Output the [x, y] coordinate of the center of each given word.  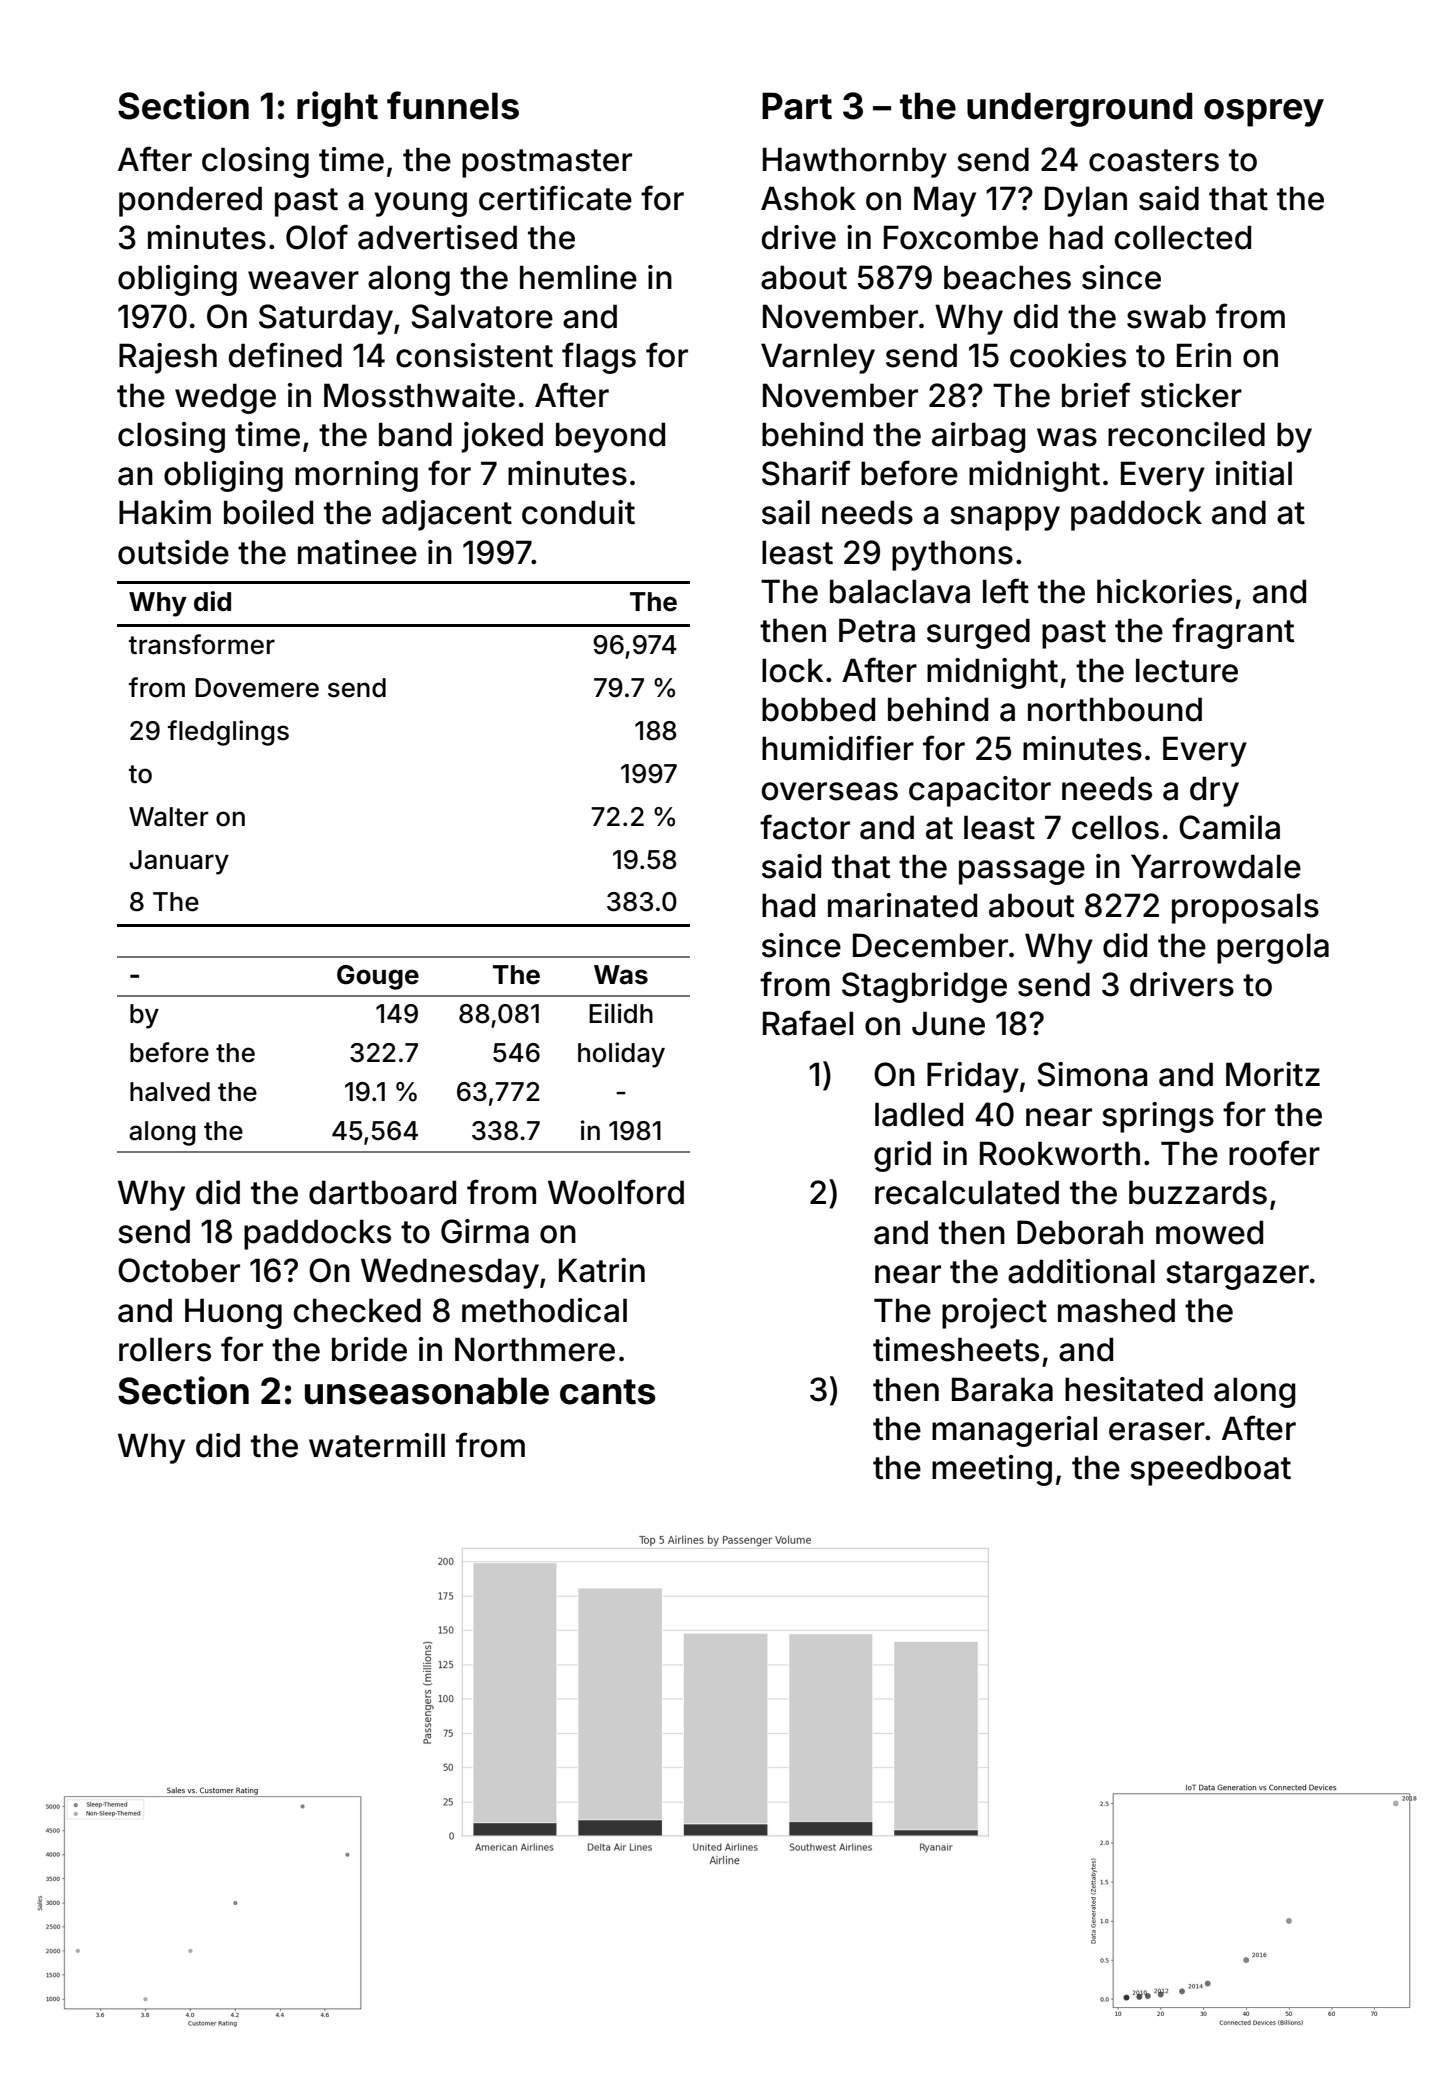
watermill [377, 1445]
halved [170, 1092]
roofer [1274, 1153]
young [420, 204]
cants [608, 1392]
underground [1079, 109]
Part [797, 106]
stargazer [1237, 1275]
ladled [919, 1114]
